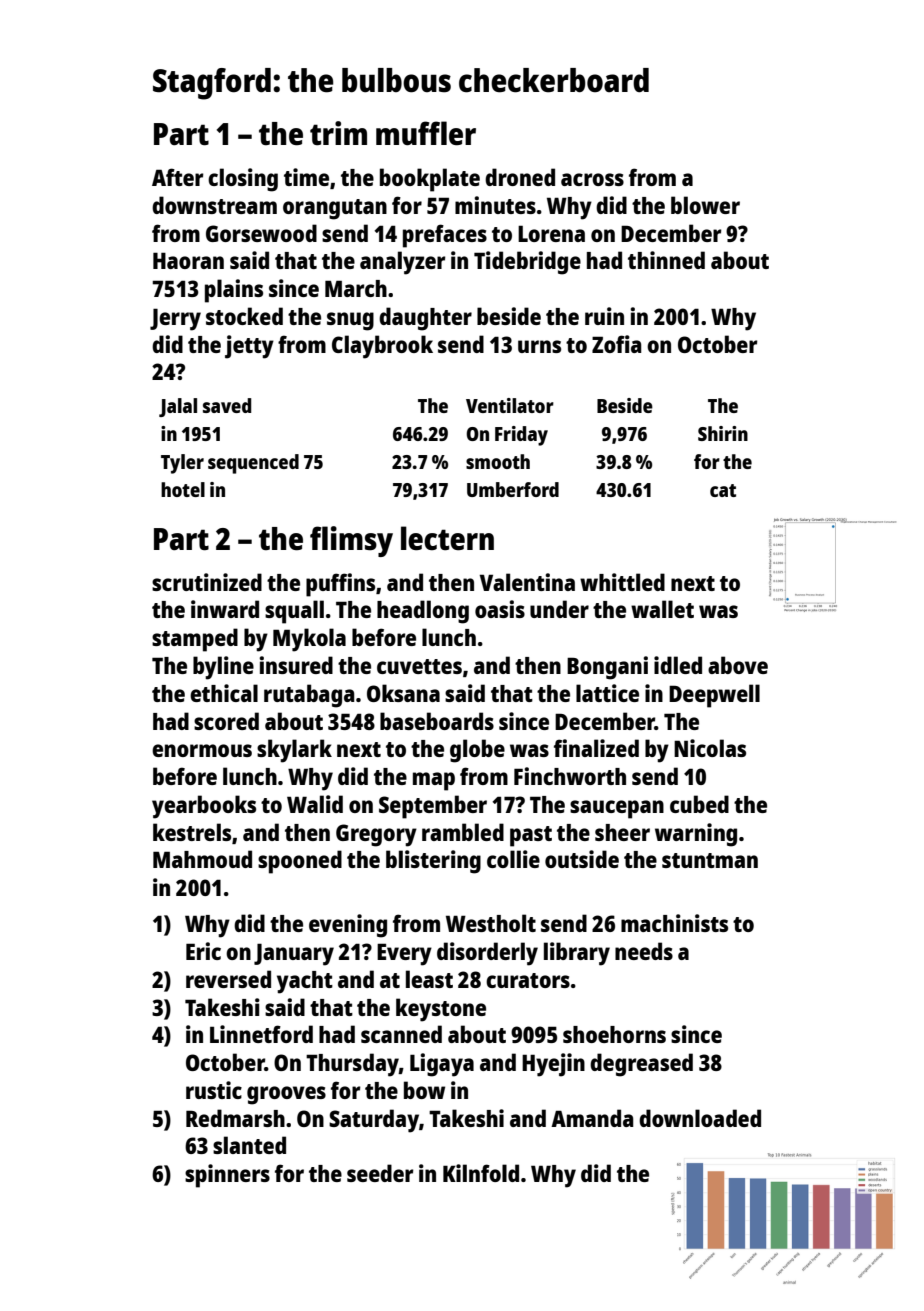 The width and height of the screenshot is (924, 1311). I want to click on curators, so click(528, 980).
